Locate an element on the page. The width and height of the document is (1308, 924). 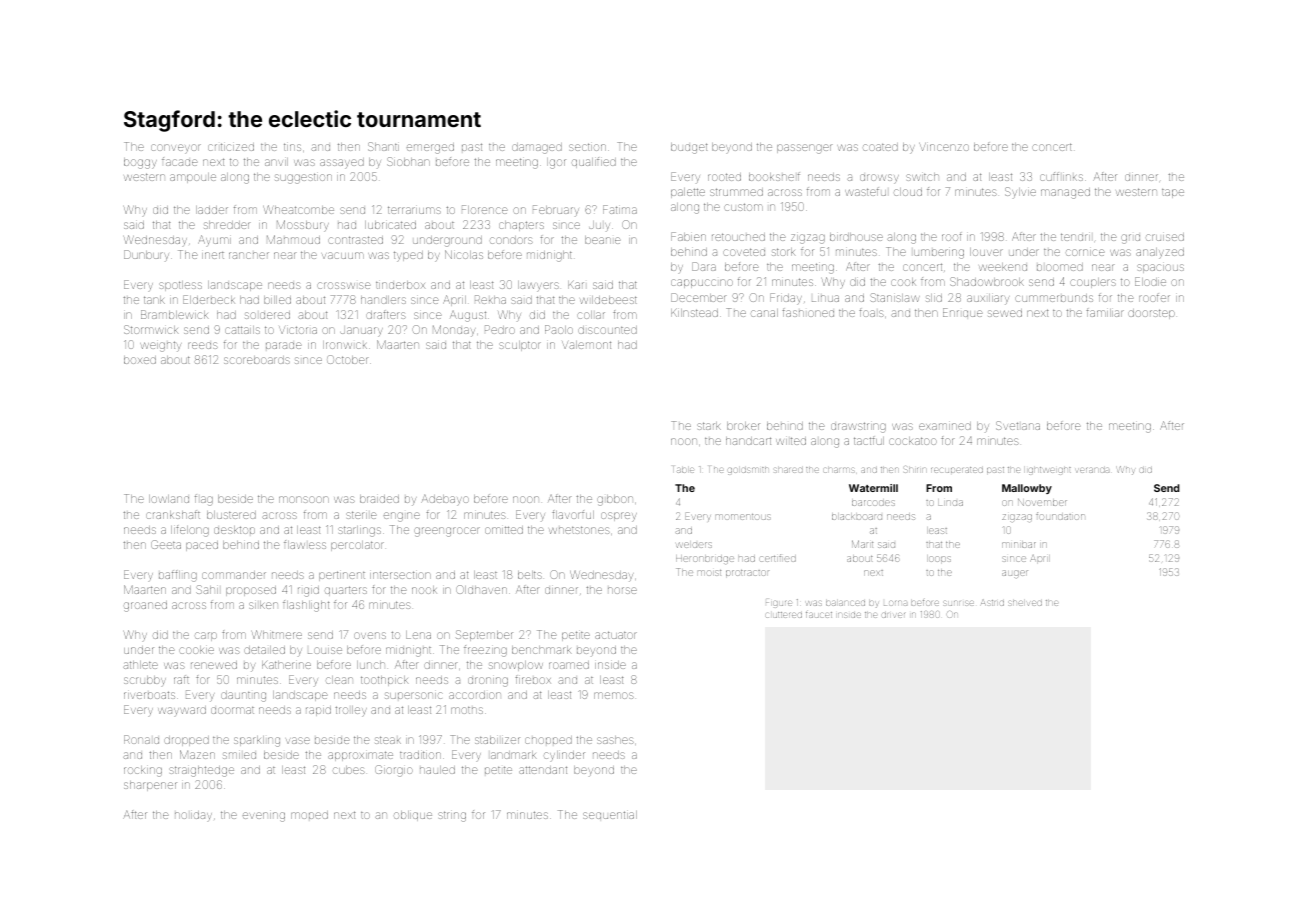
tape is located at coordinates (1173, 193).
